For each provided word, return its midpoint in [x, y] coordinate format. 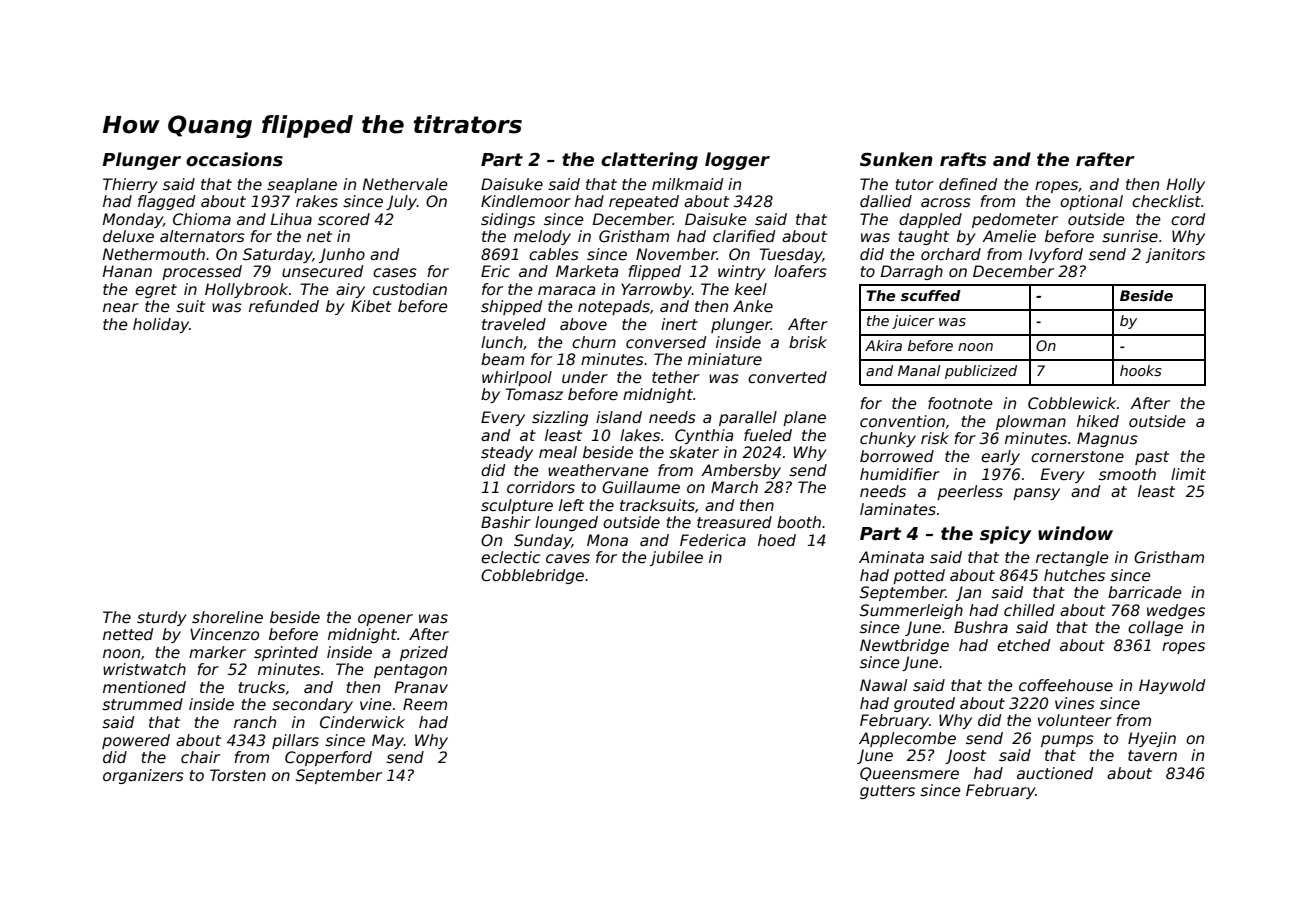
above [583, 324]
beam [502, 359]
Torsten [238, 775]
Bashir [506, 522]
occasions [234, 159]
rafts [963, 159]
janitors [1175, 255]
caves [568, 559]
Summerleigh [911, 611]
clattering [649, 161]
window [1075, 533]
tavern [1152, 756]
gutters [887, 792]
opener [385, 620]
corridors [541, 487]
